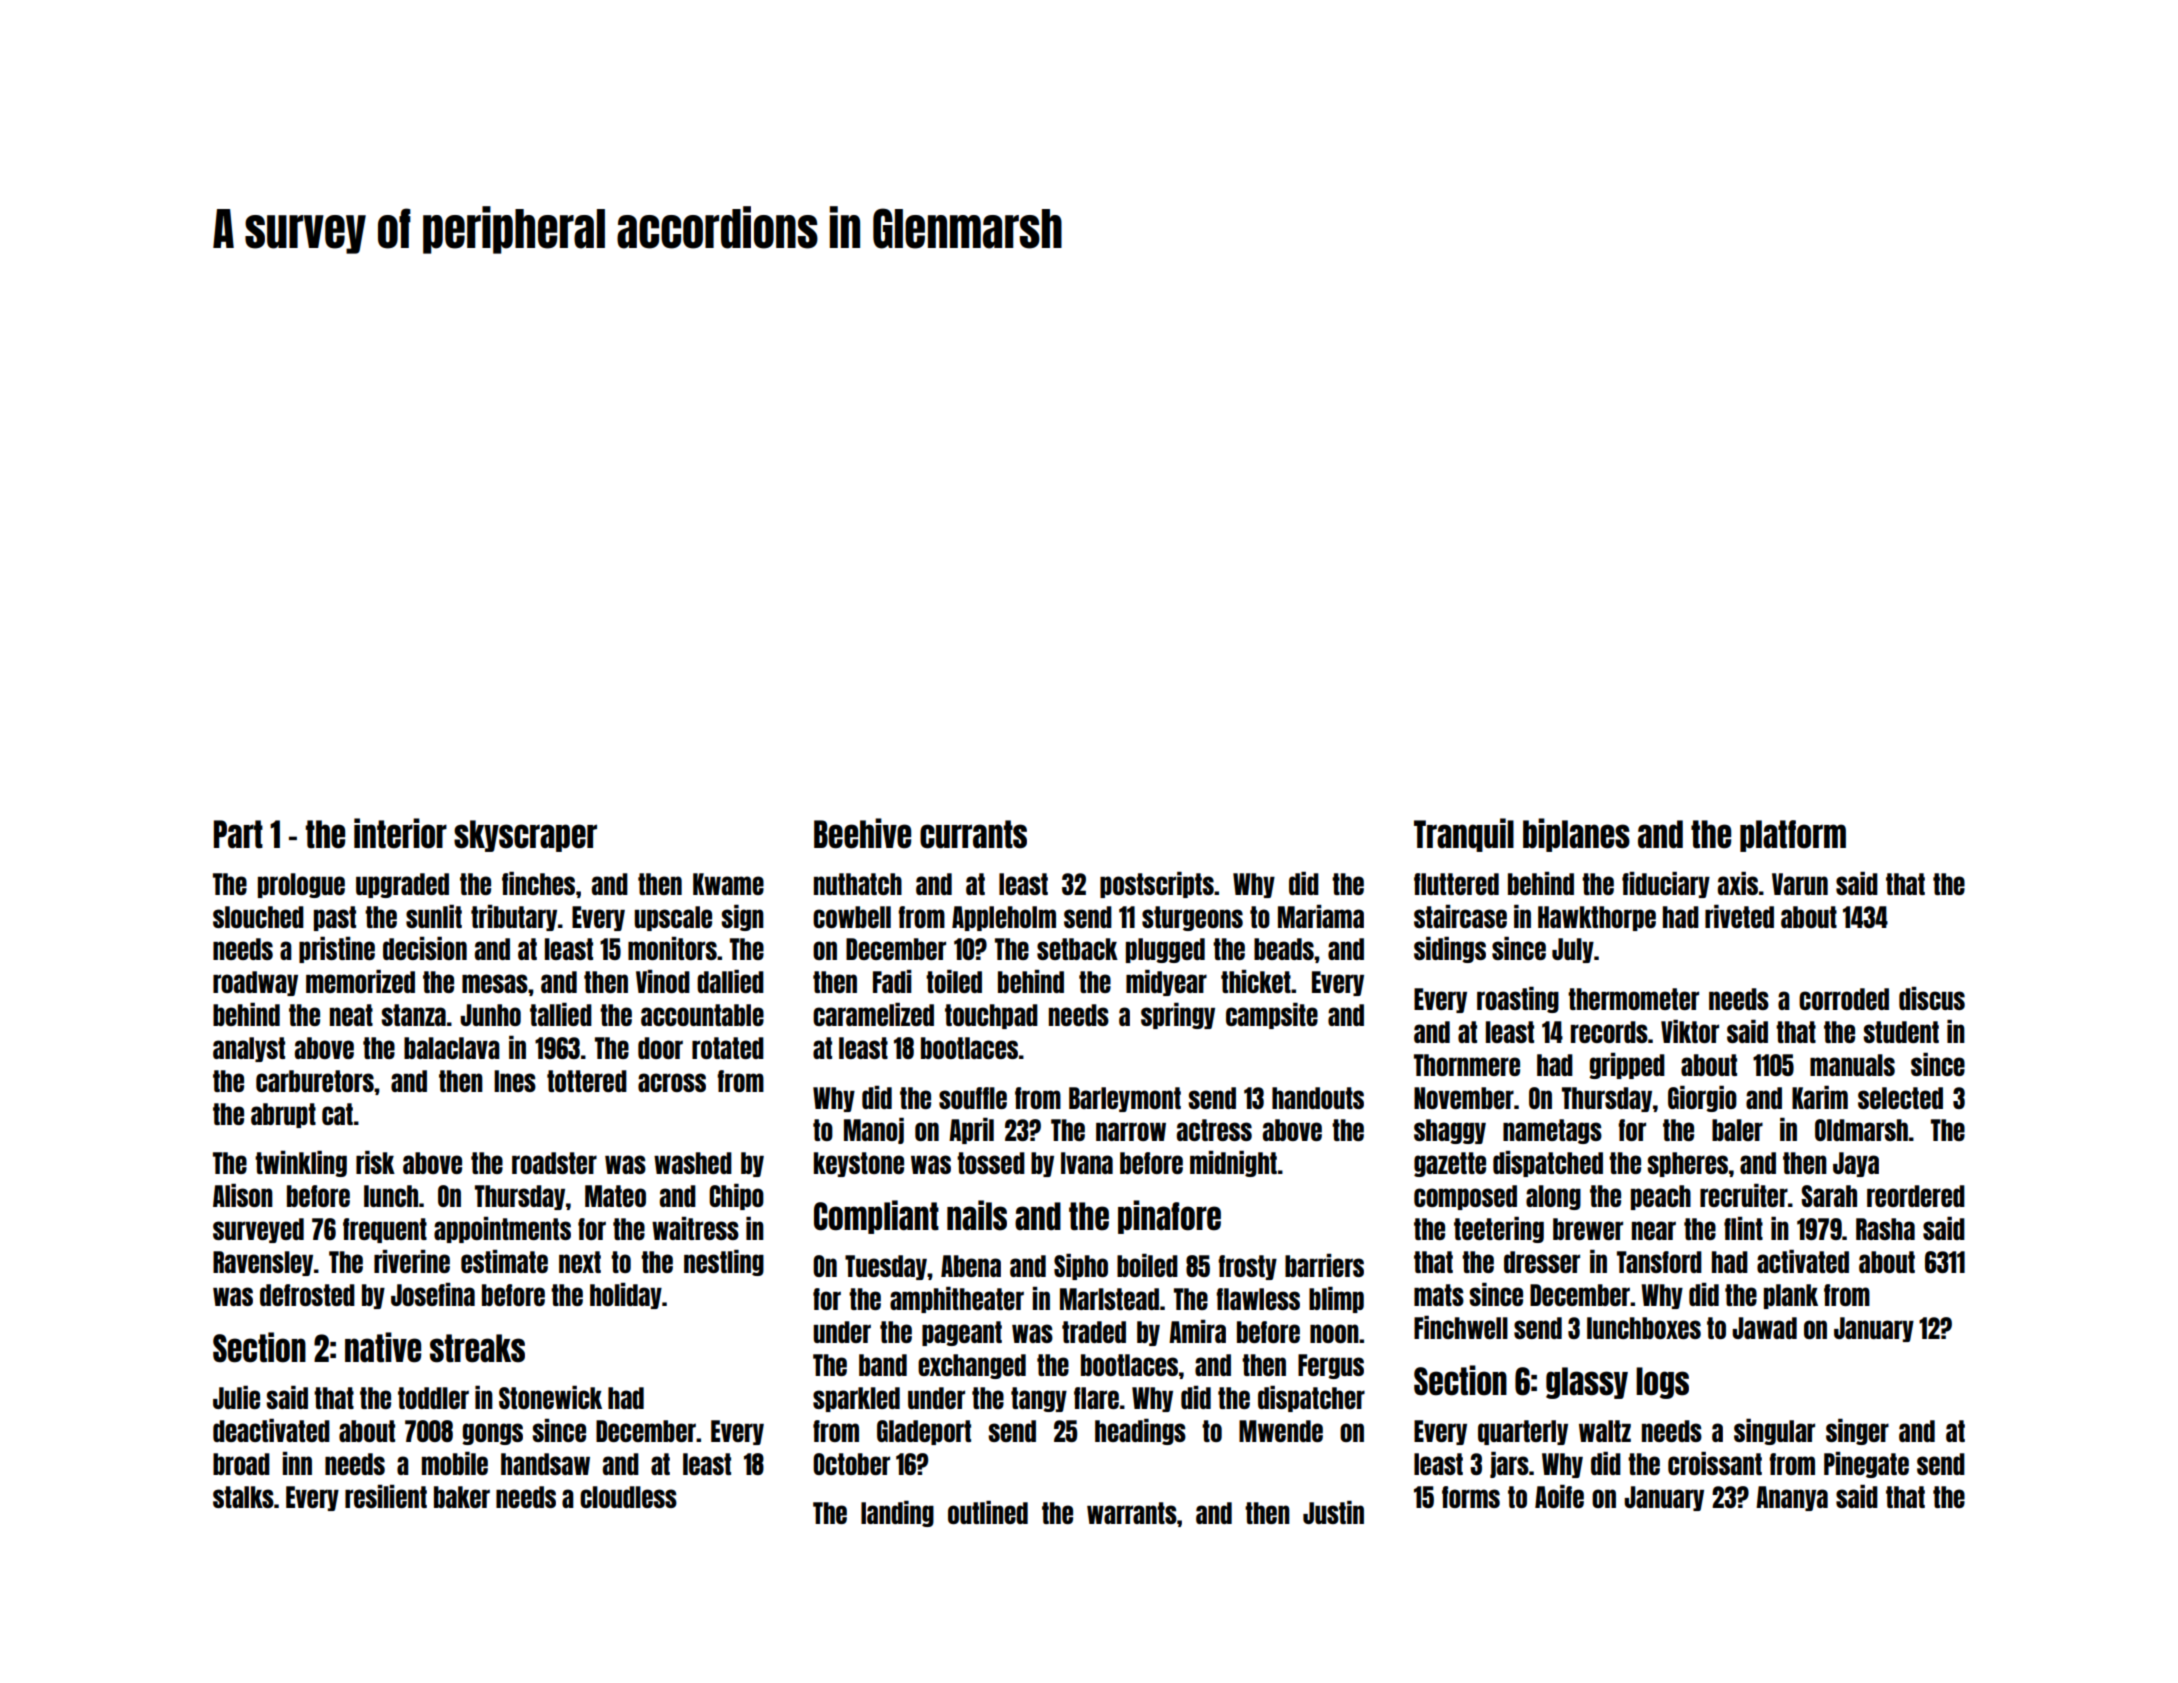 This document has height=1683, width=2178. I want to click on Varun, so click(1800, 884).
